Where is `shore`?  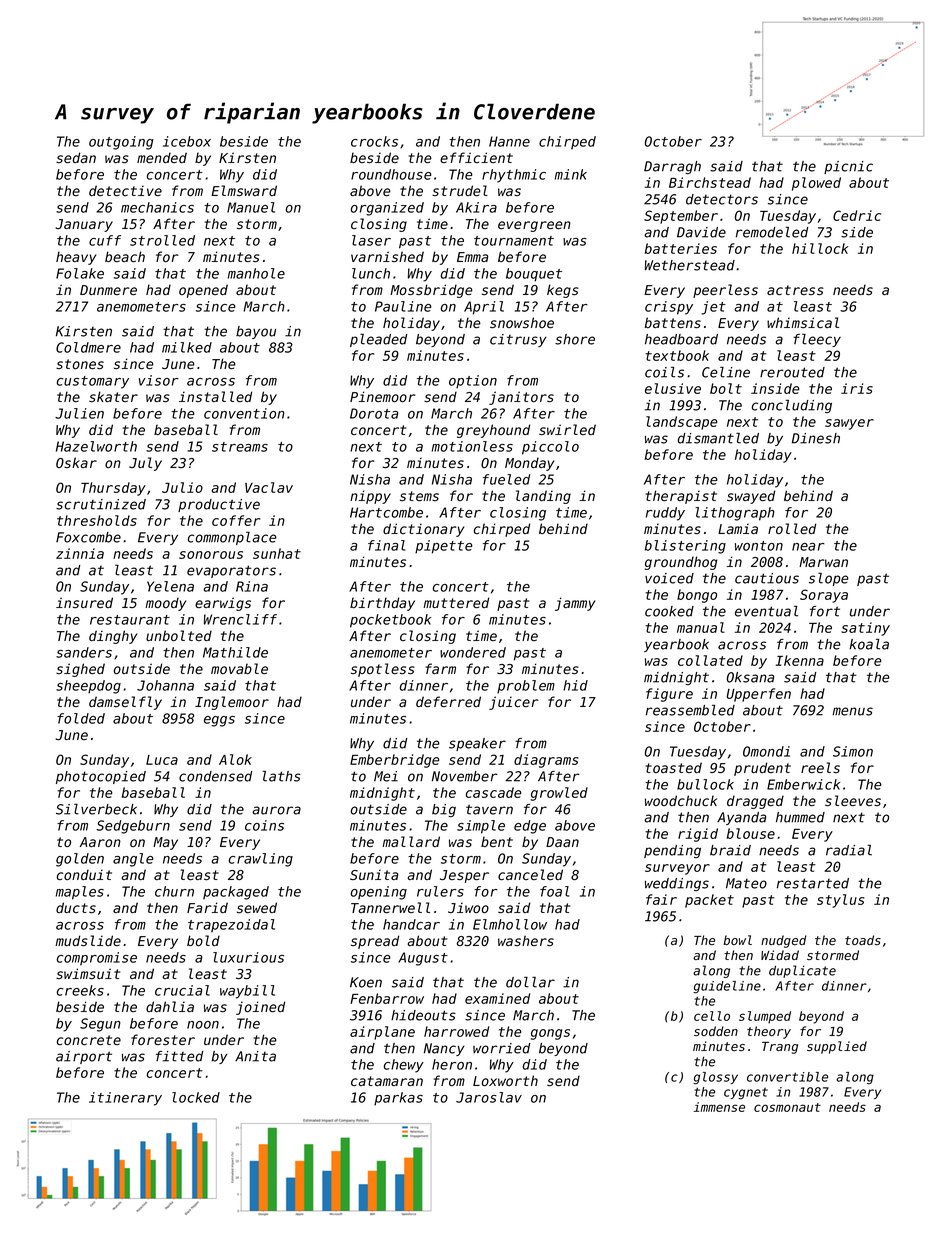 shore is located at coordinates (575, 339).
